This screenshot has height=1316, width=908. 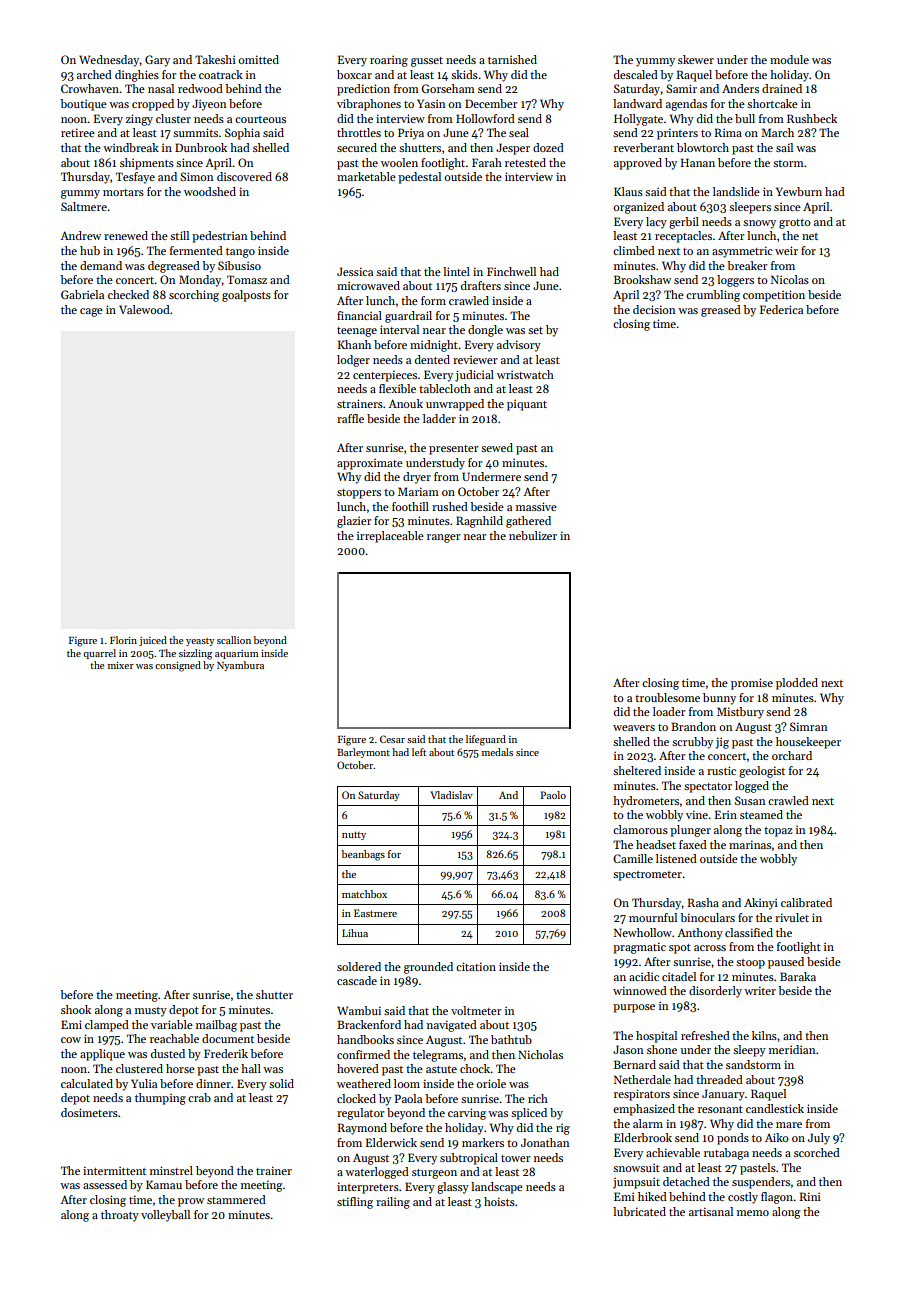 What do you see at coordinates (789, 59) in the screenshot?
I see `module` at bounding box center [789, 59].
